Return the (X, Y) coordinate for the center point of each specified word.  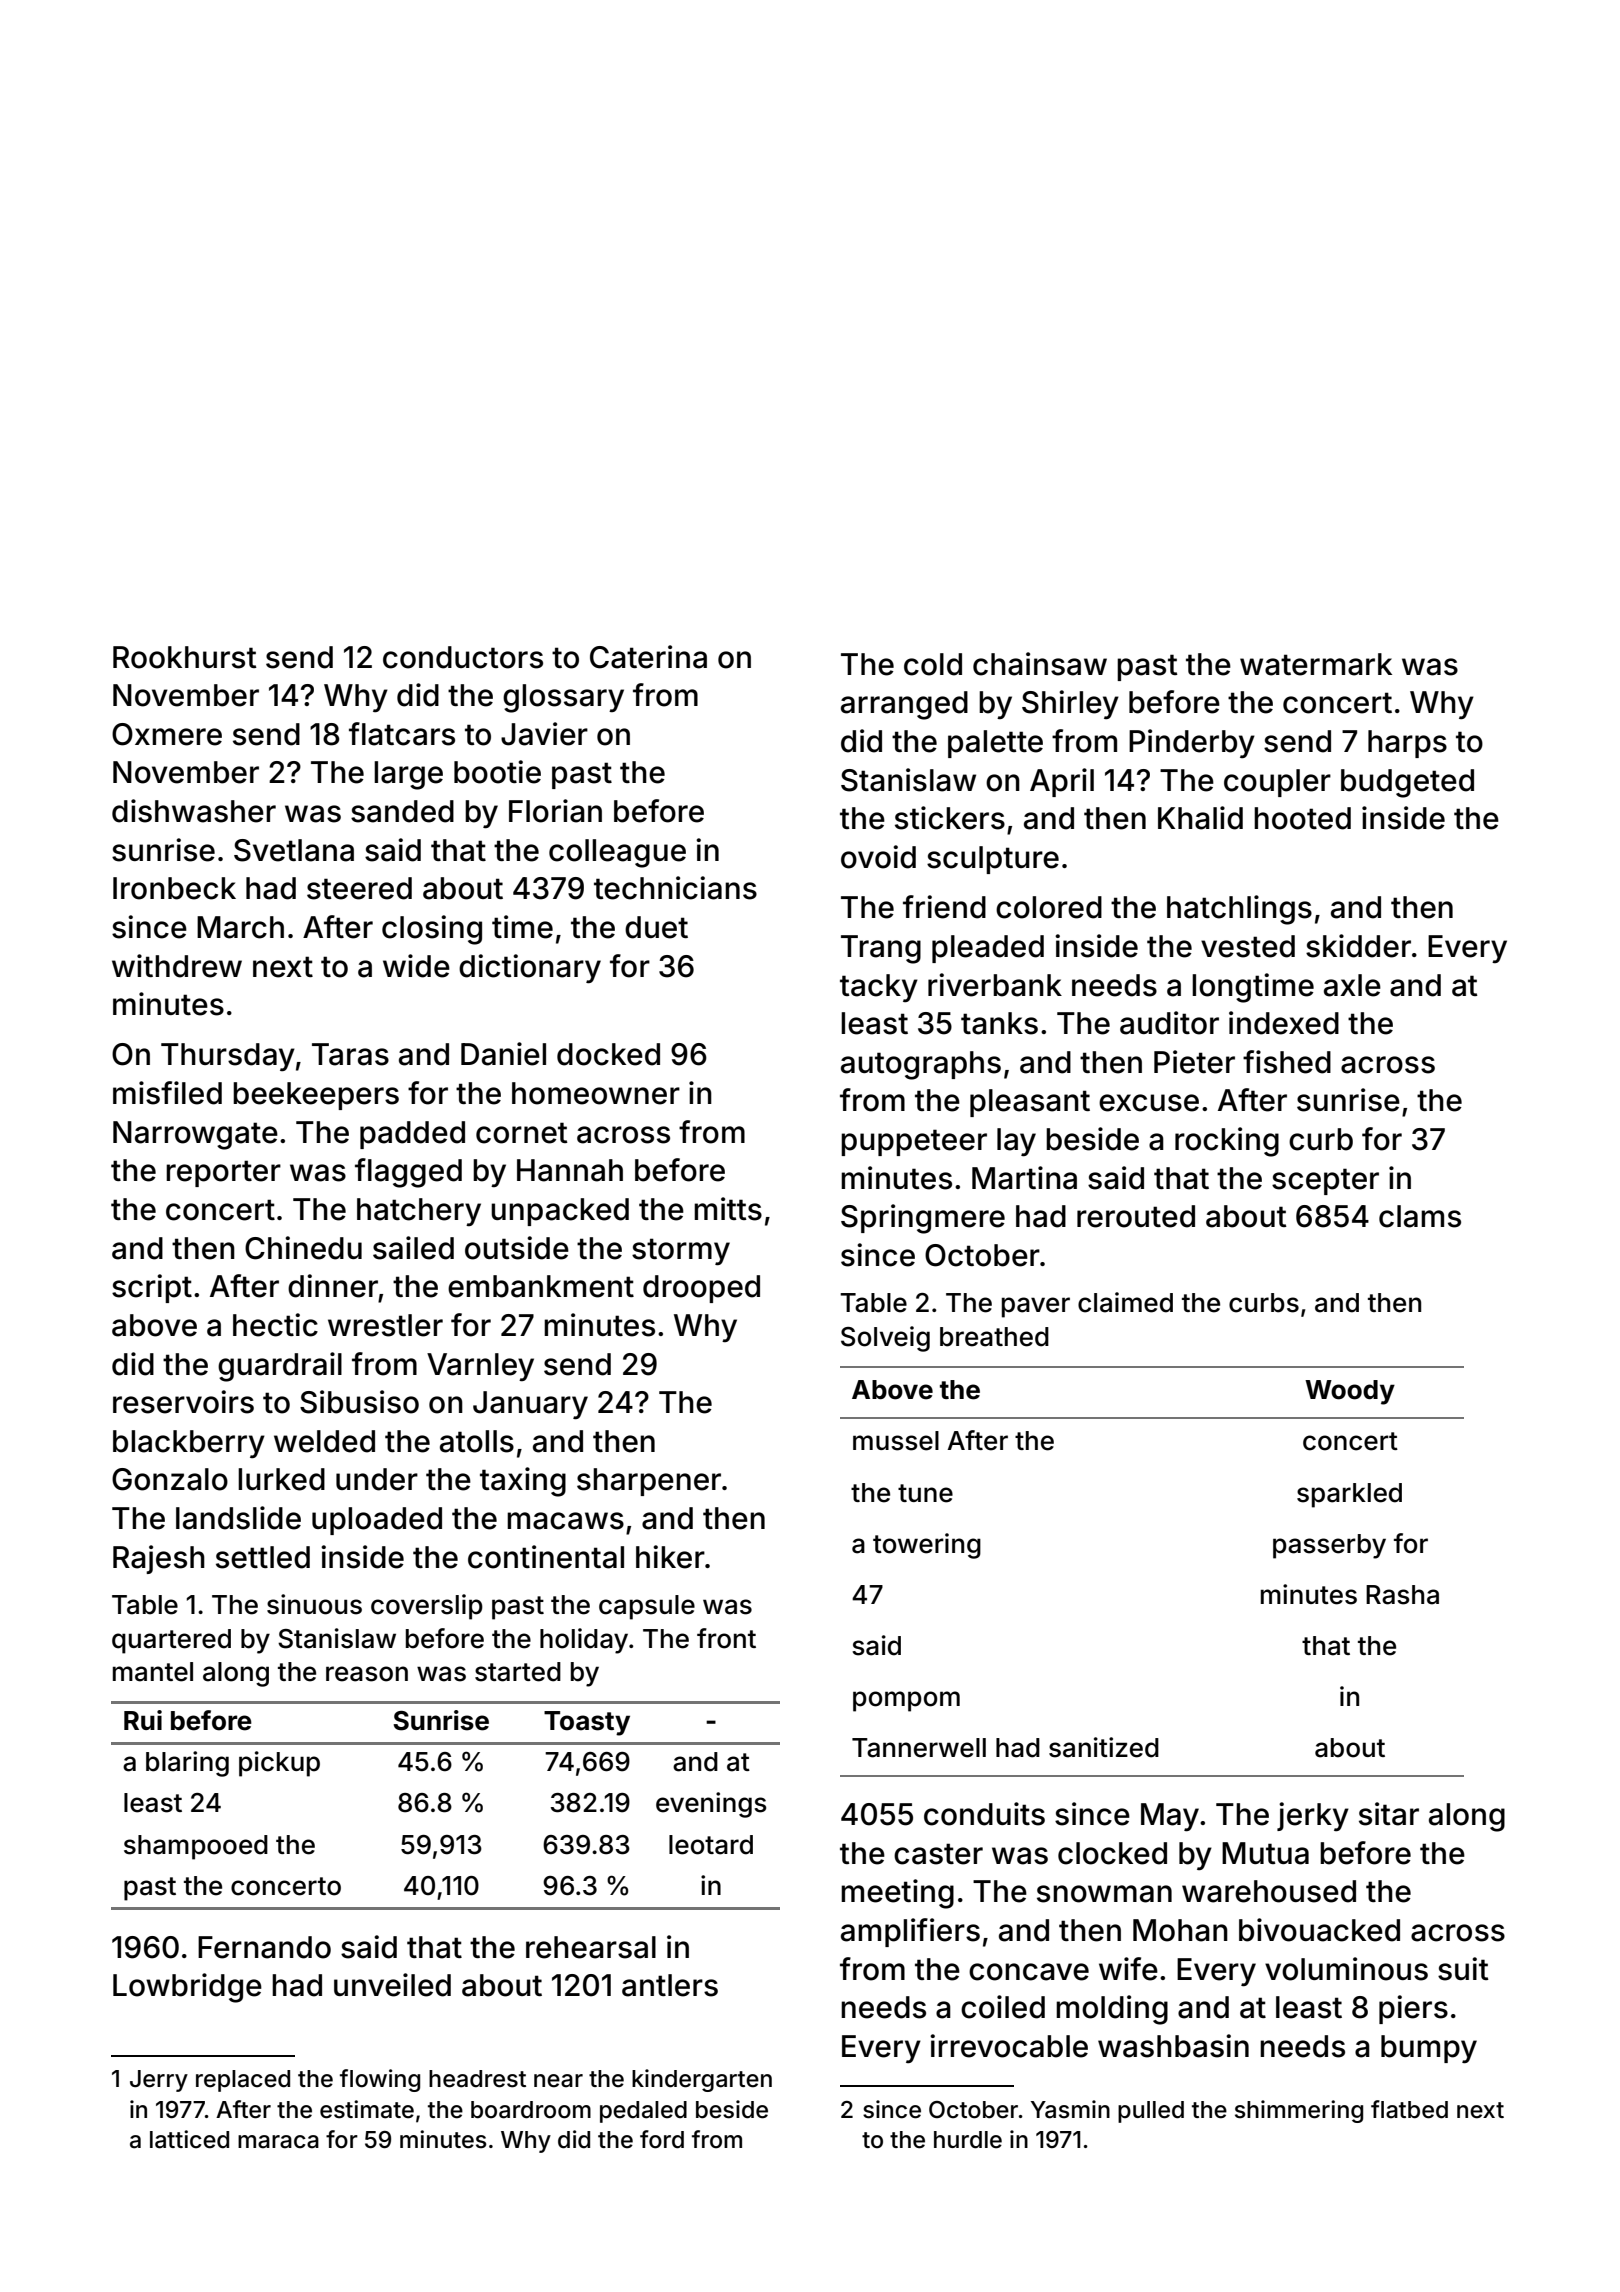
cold (933, 664)
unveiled (392, 1985)
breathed (994, 1337)
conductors (463, 657)
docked (608, 1054)
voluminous (1346, 1969)
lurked (281, 1479)
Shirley (1070, 704)
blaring (187, 1764)
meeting (897, 1894)
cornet (522, 1133)
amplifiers (910, 1932)
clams (1420, 1216)
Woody (1350, 1392)
